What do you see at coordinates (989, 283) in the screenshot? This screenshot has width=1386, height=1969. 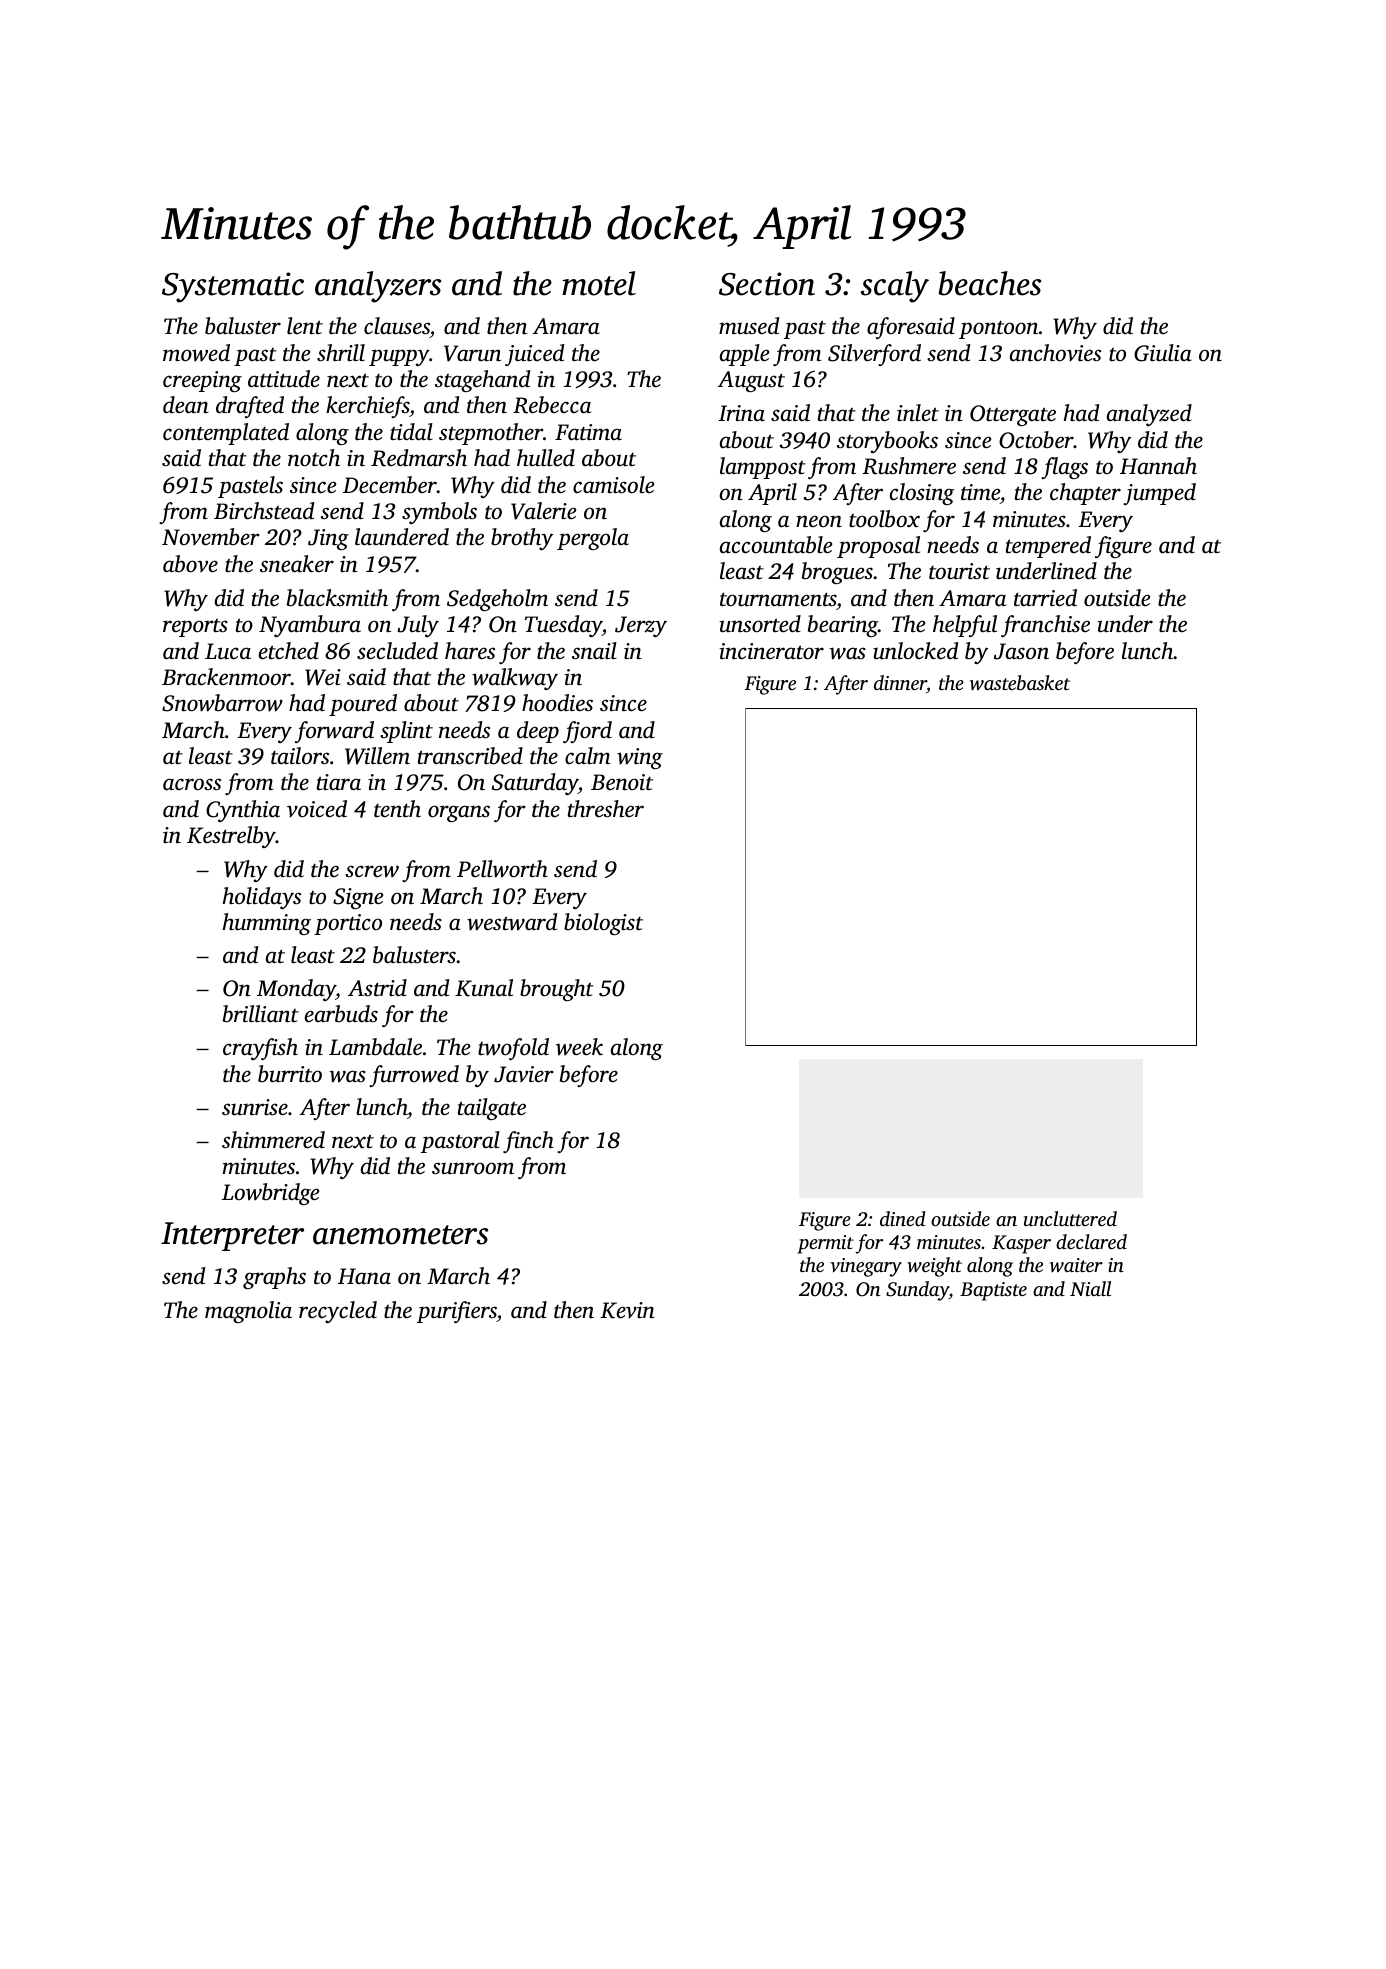 I see `beaches` at bounding box center [989, 283].
